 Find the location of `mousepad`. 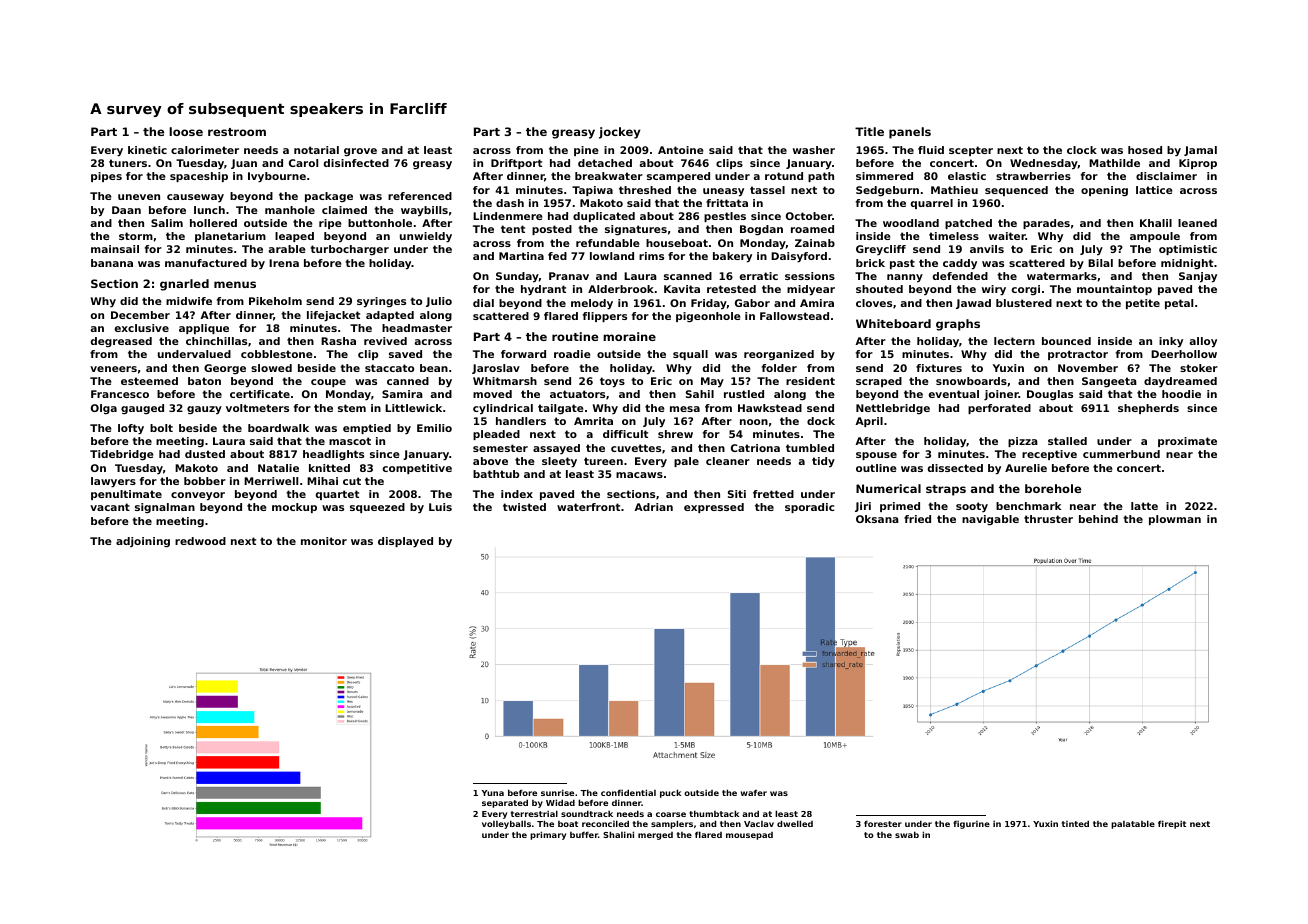

mousepad is located at coordinates (749, 836).
